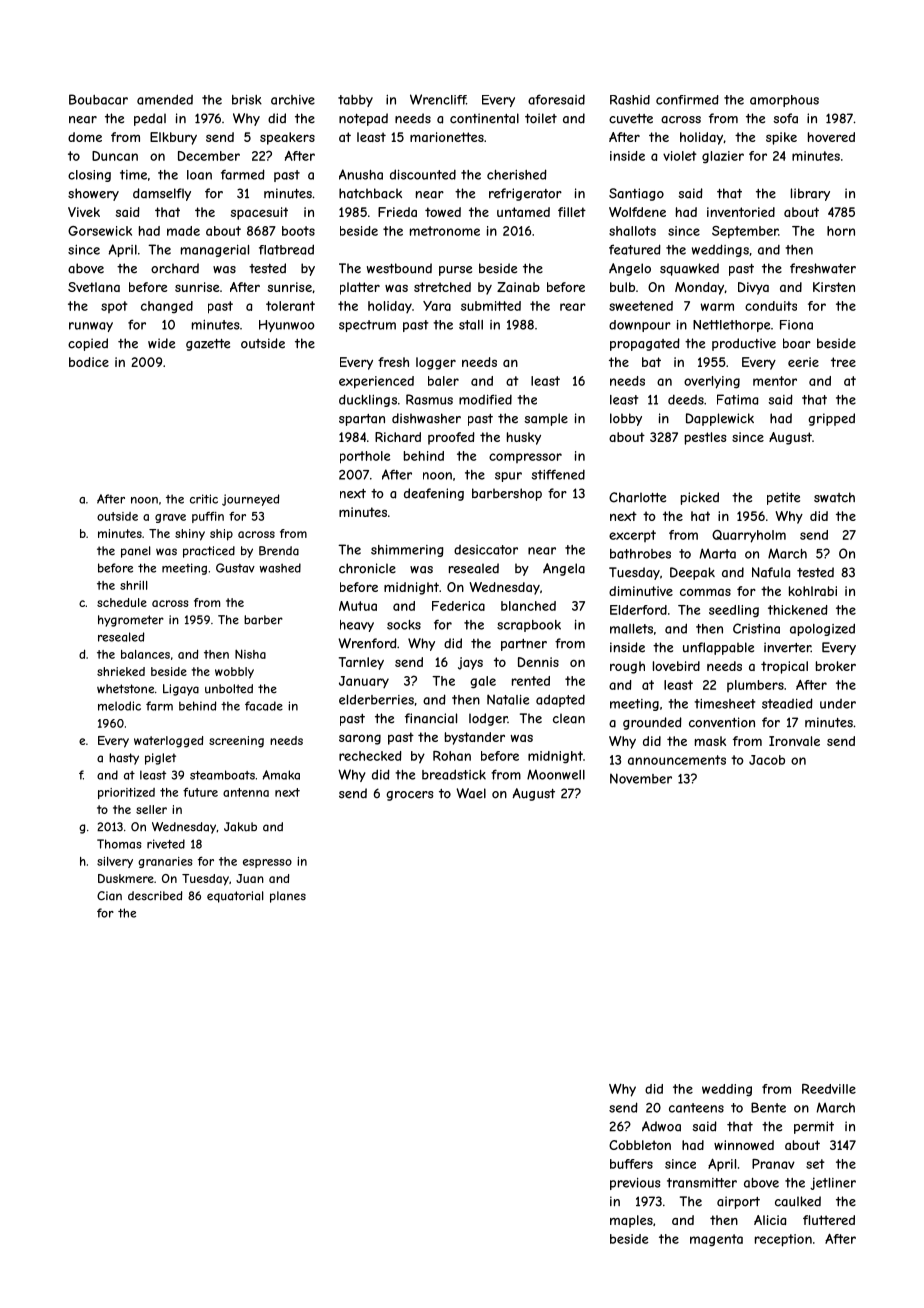  I want to click on Divya, so click(753, 288).
